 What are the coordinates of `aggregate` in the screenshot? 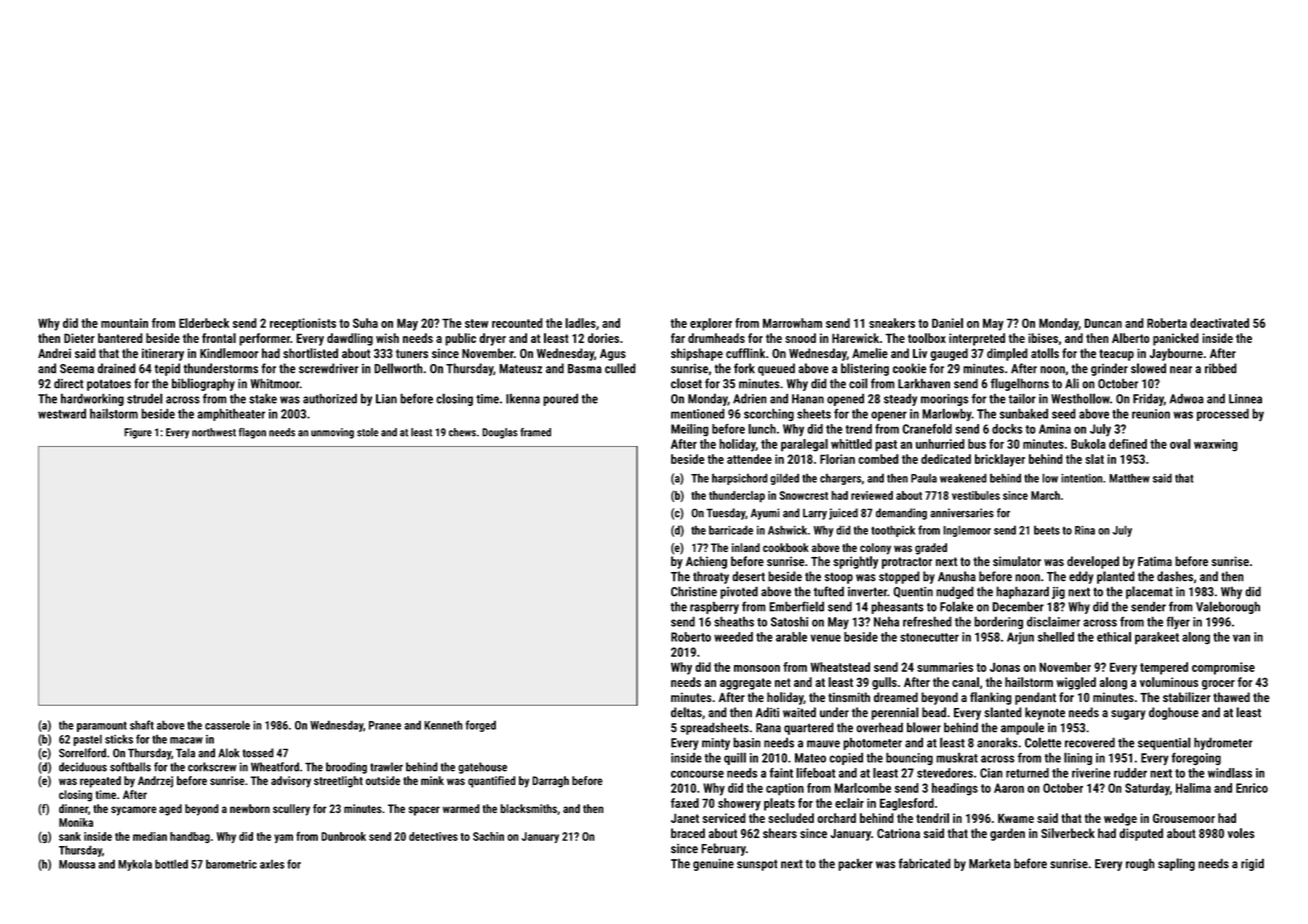 It's located at (745, 684).
